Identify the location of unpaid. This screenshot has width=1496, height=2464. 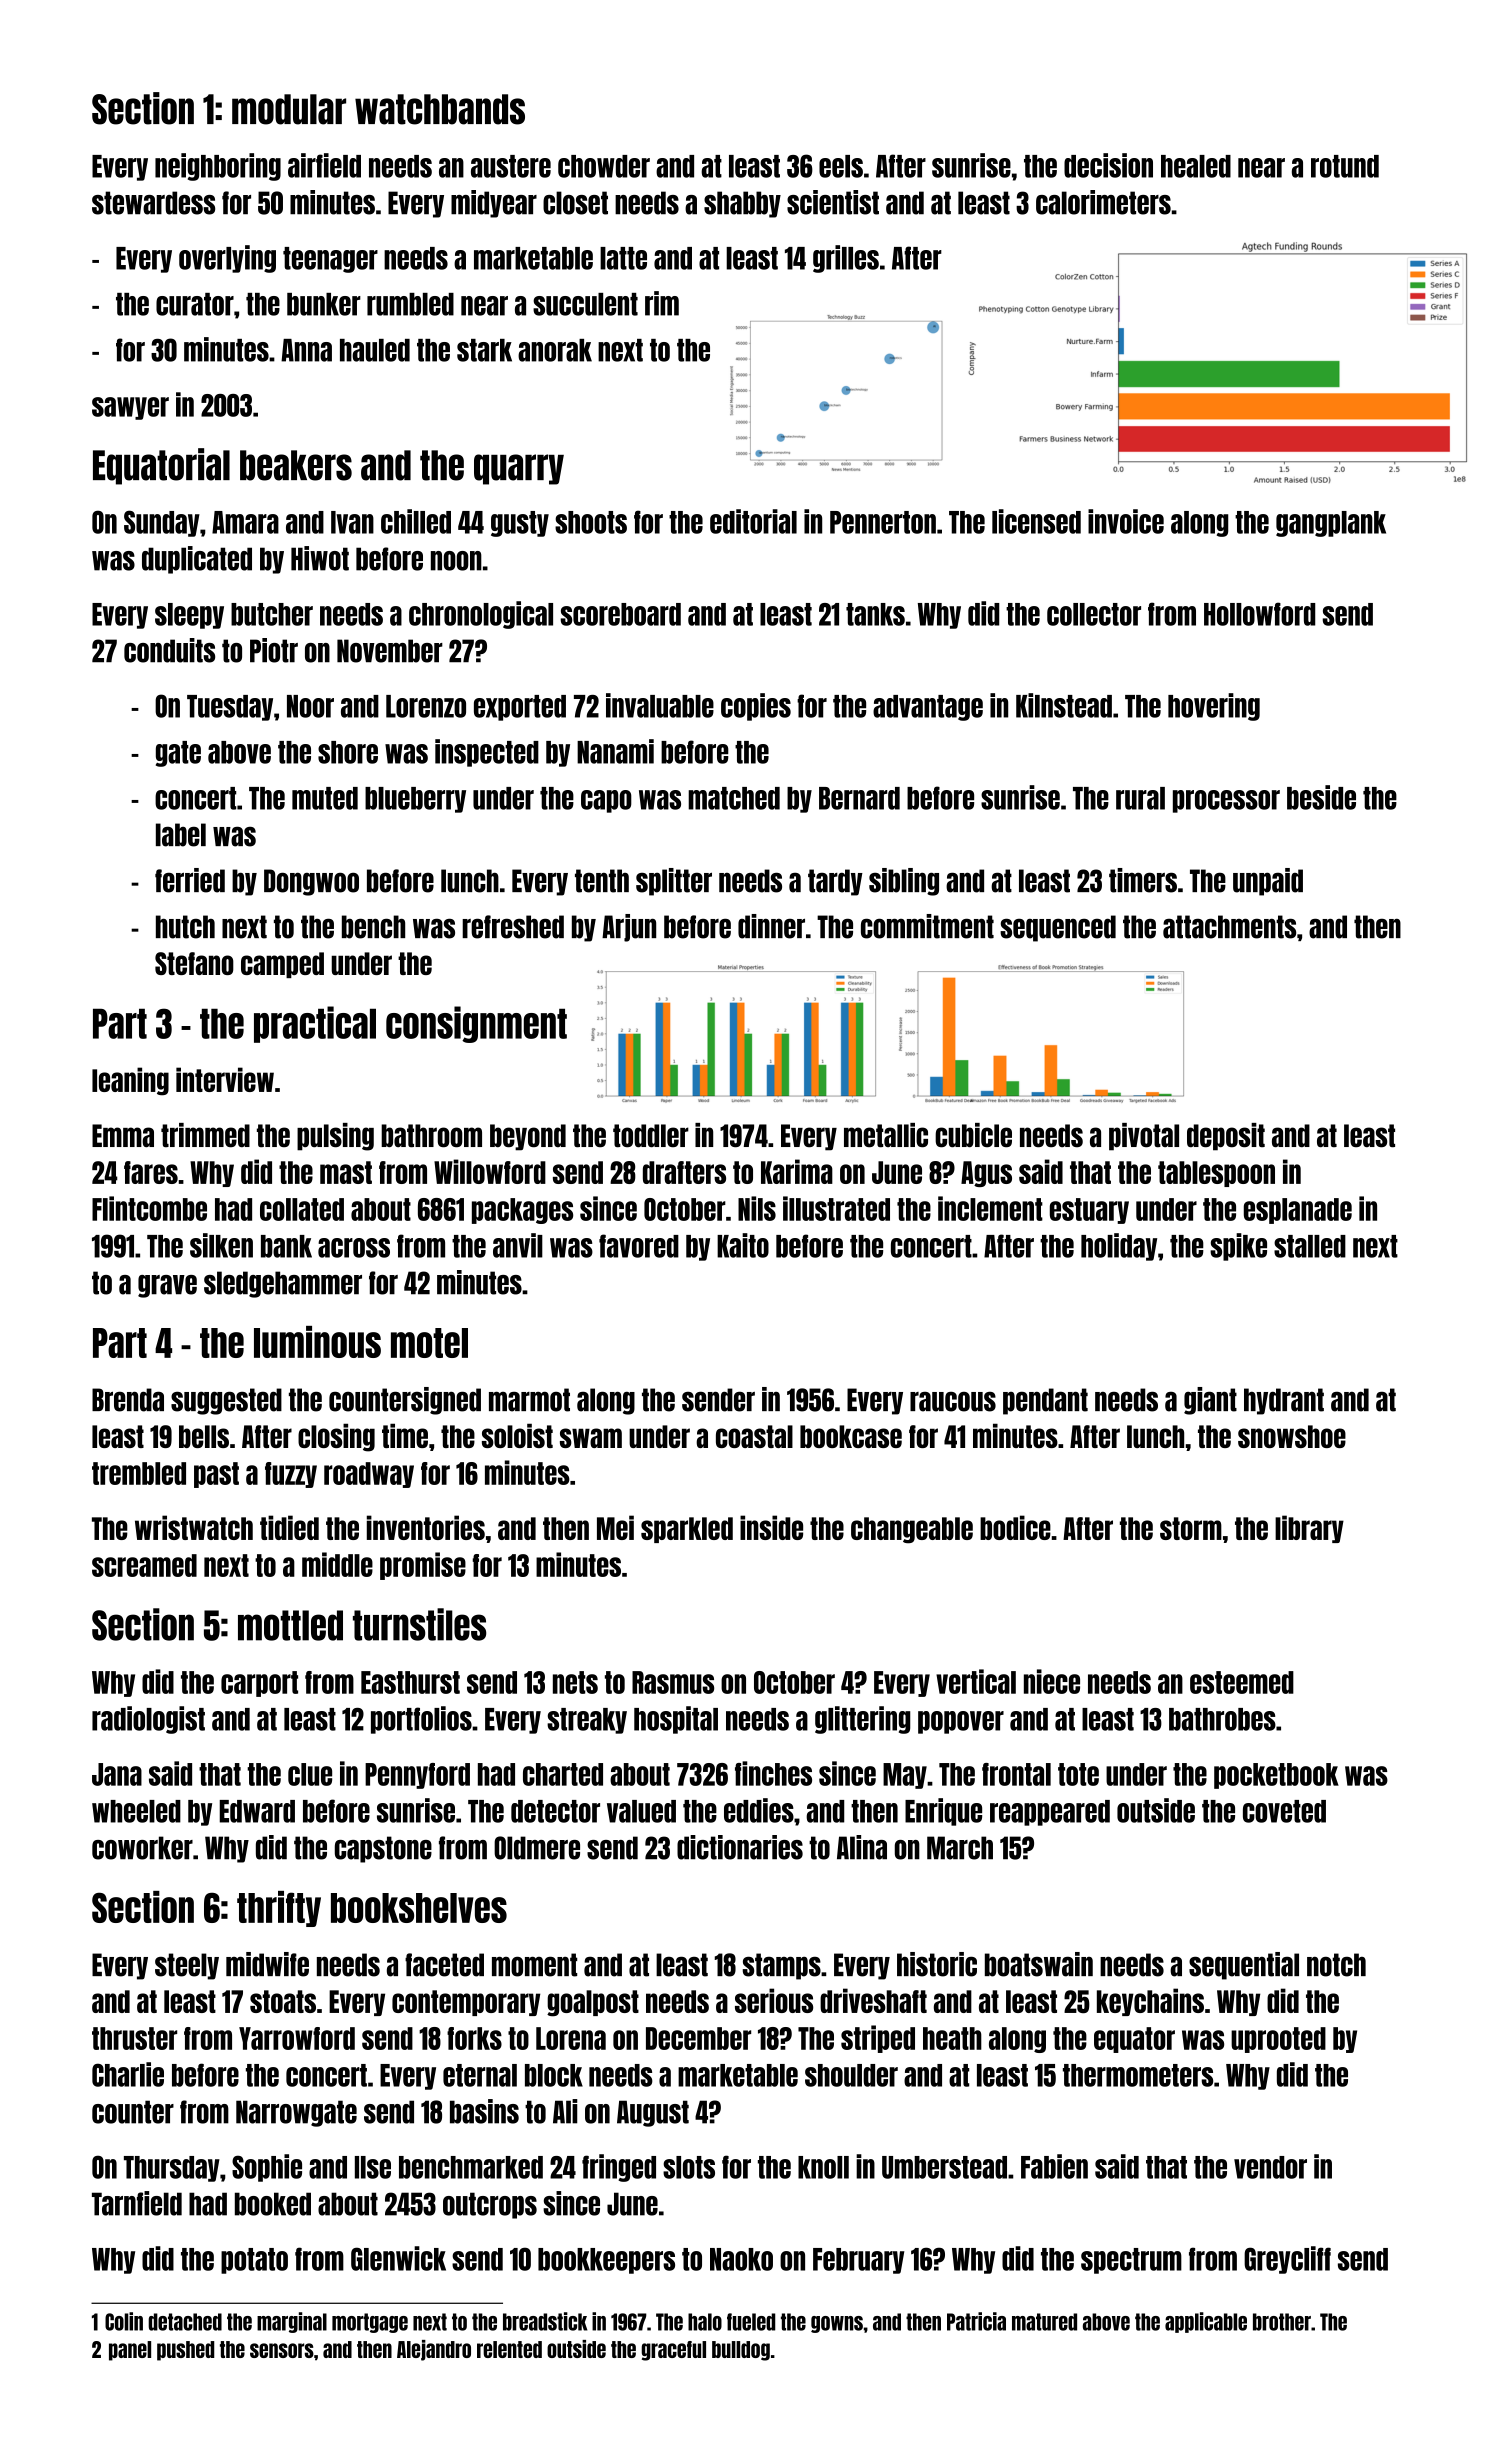
(1268, 882).
